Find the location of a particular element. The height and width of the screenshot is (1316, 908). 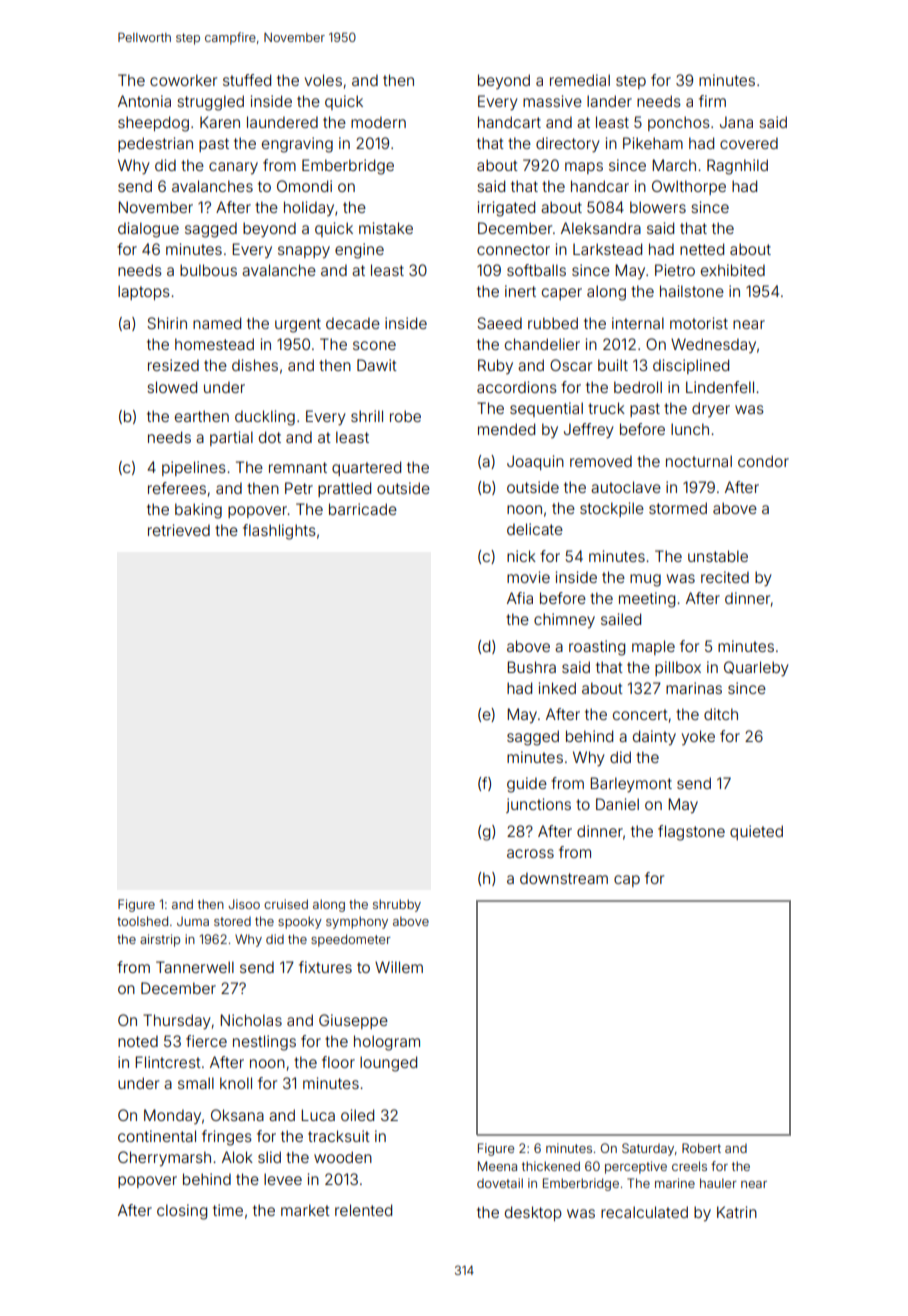

engraving is located at coordinates (297, 145).
